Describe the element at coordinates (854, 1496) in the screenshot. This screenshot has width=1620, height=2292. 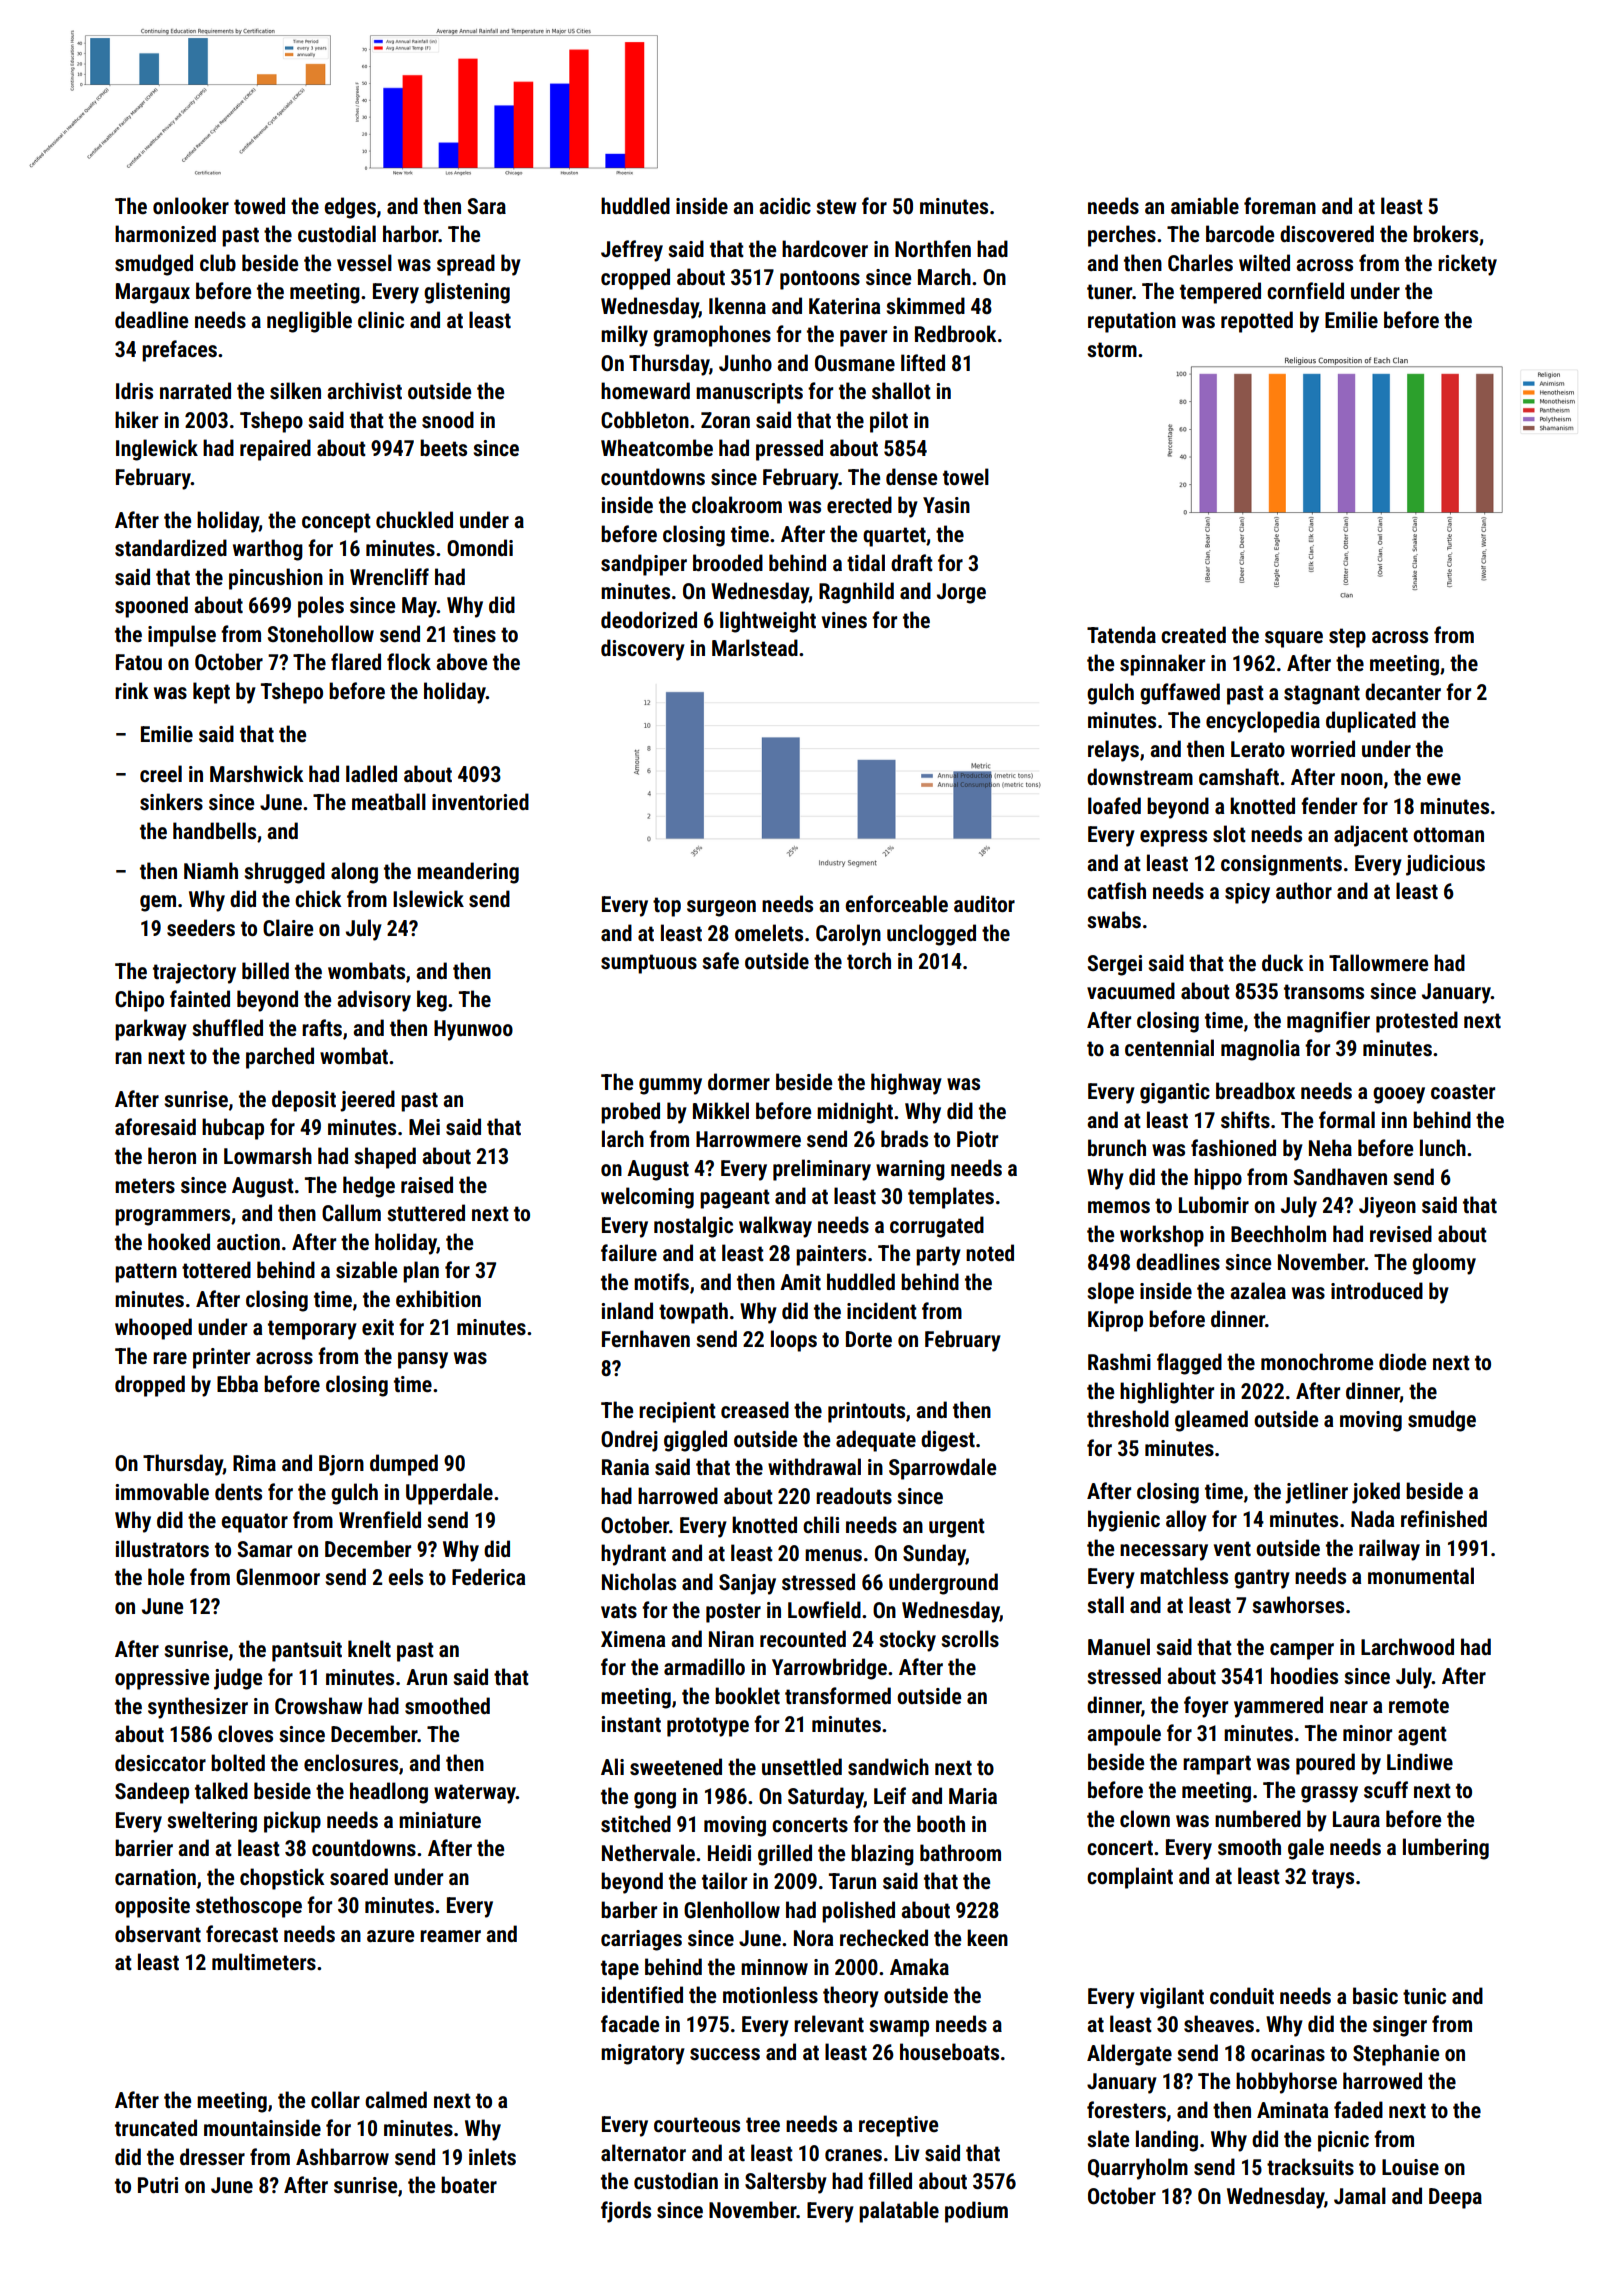
I see `readouts` at that location.
